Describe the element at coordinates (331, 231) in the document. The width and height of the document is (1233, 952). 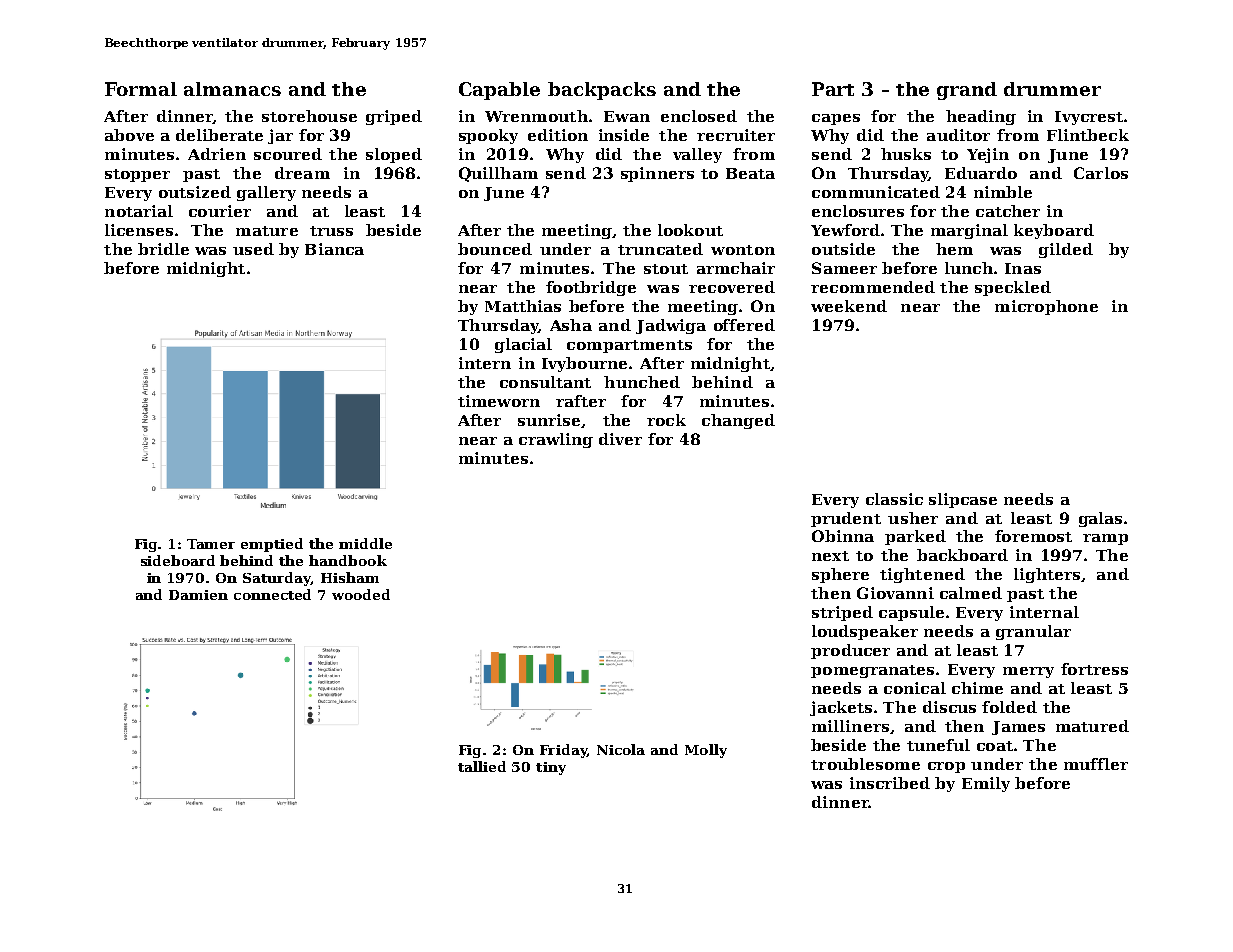
I see `truss` at that location.
